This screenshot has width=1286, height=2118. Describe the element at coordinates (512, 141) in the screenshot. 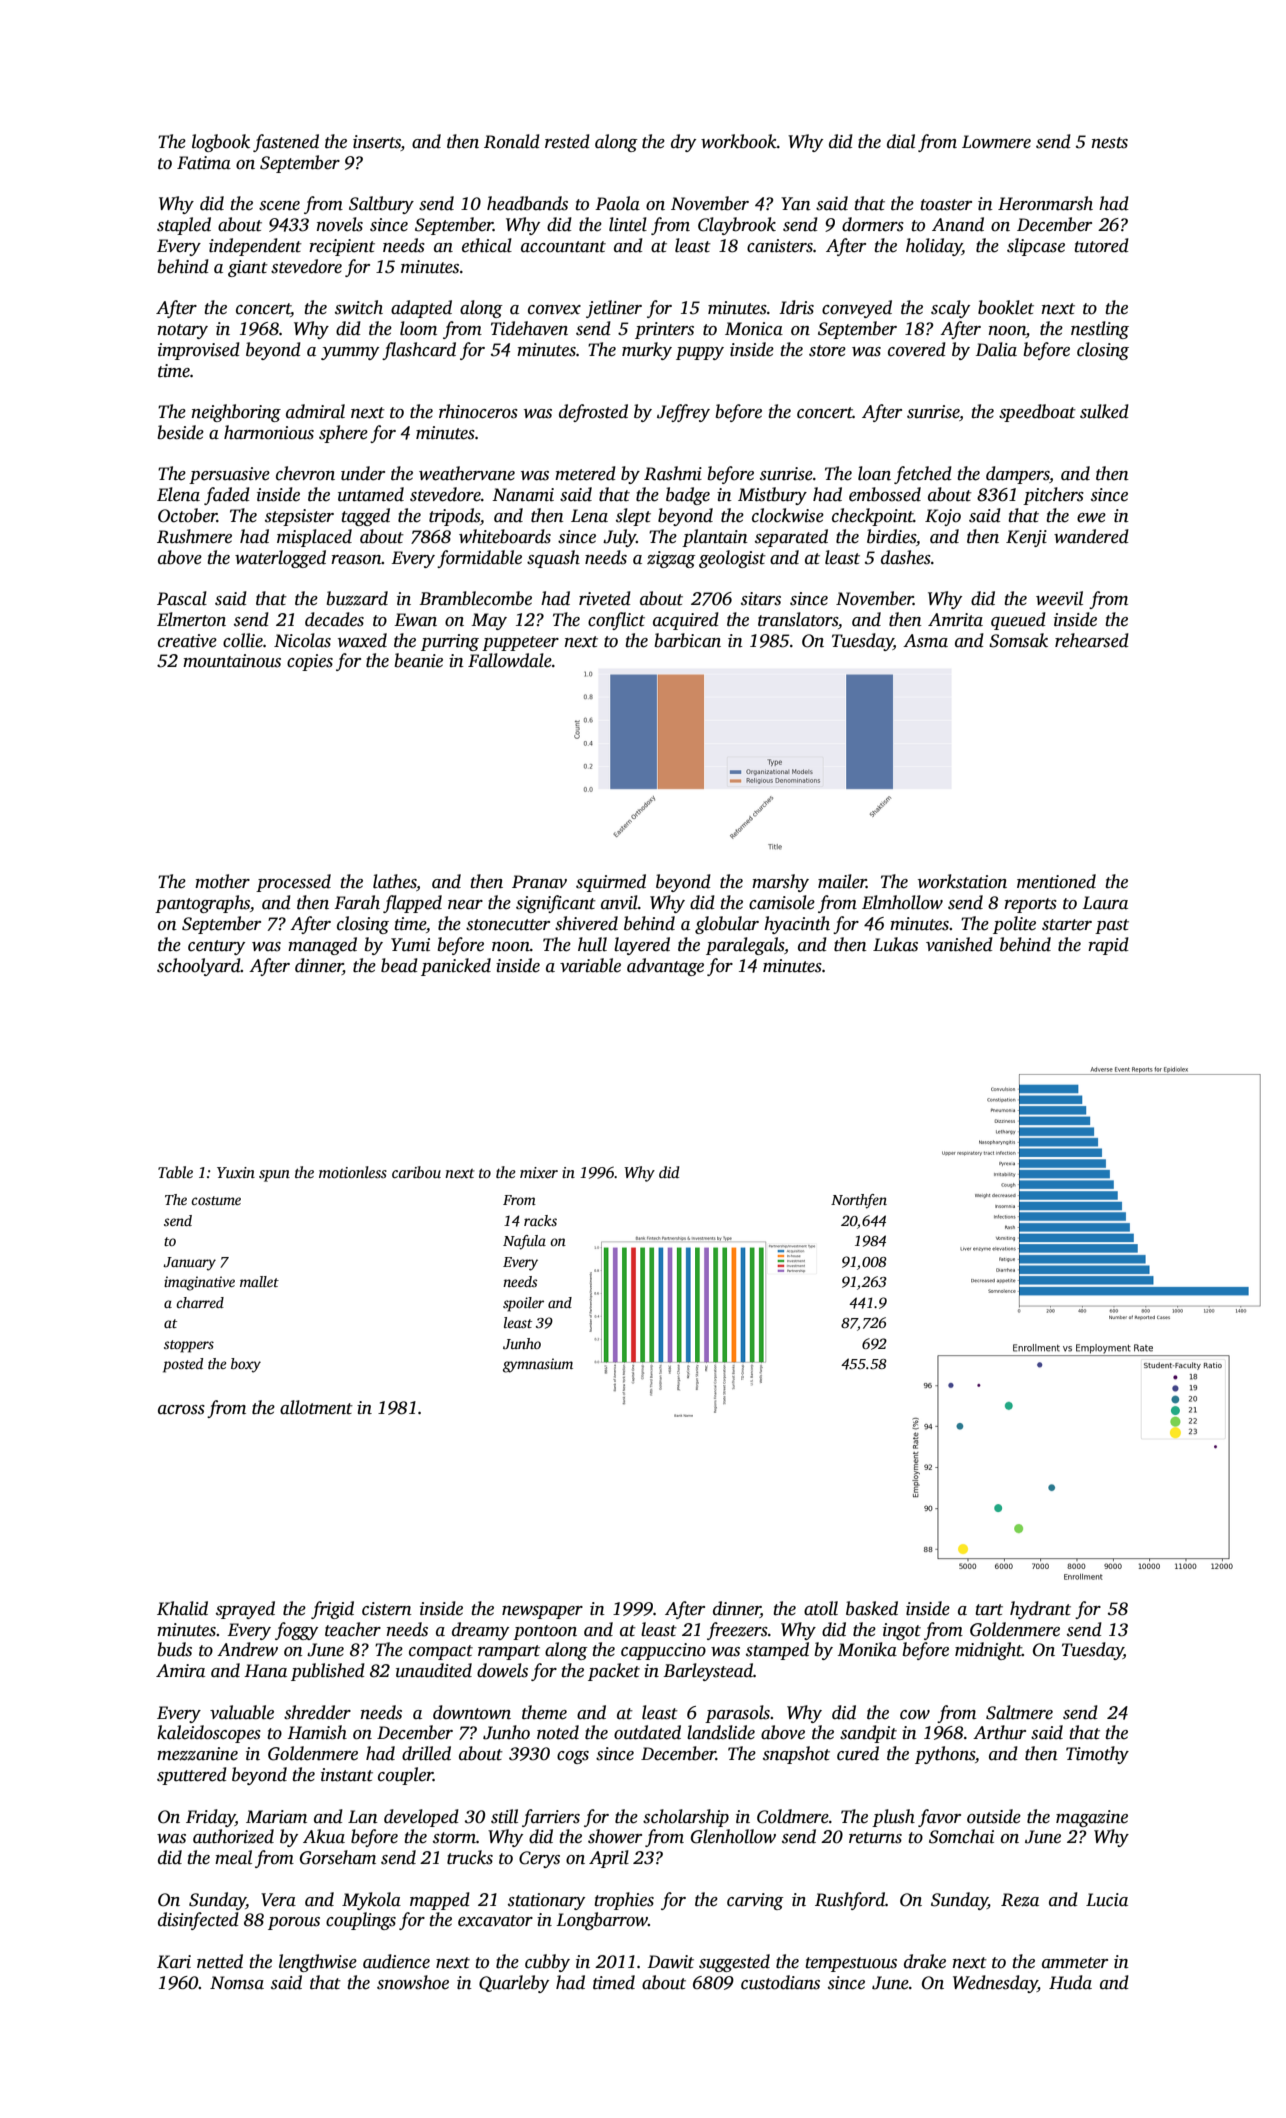

I see `Ronald` at that location.
